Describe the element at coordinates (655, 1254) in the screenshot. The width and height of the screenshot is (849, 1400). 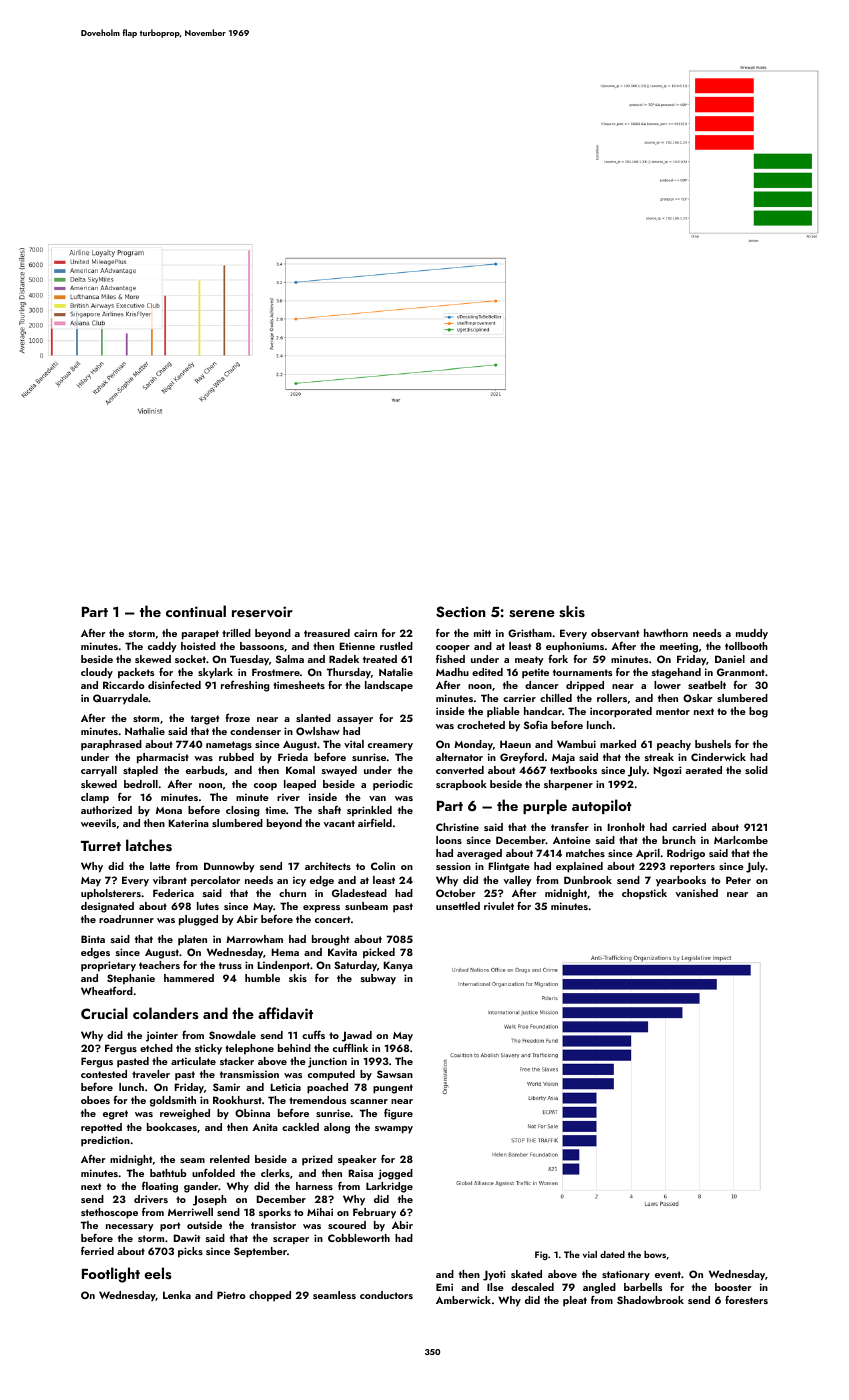
I see `bows` at that location.
